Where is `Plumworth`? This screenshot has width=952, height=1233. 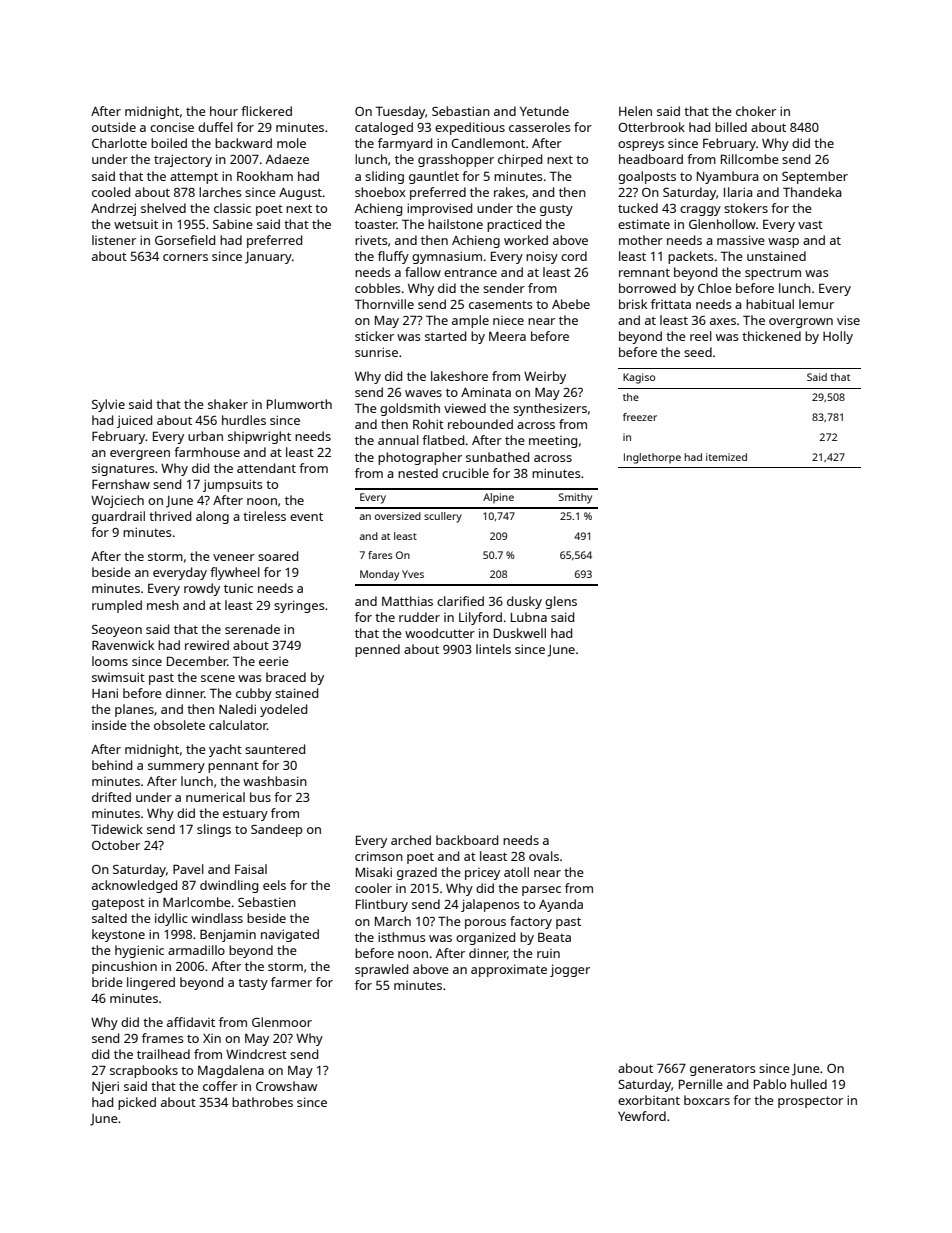 Plumworth is located at coordinates (299, 404).
